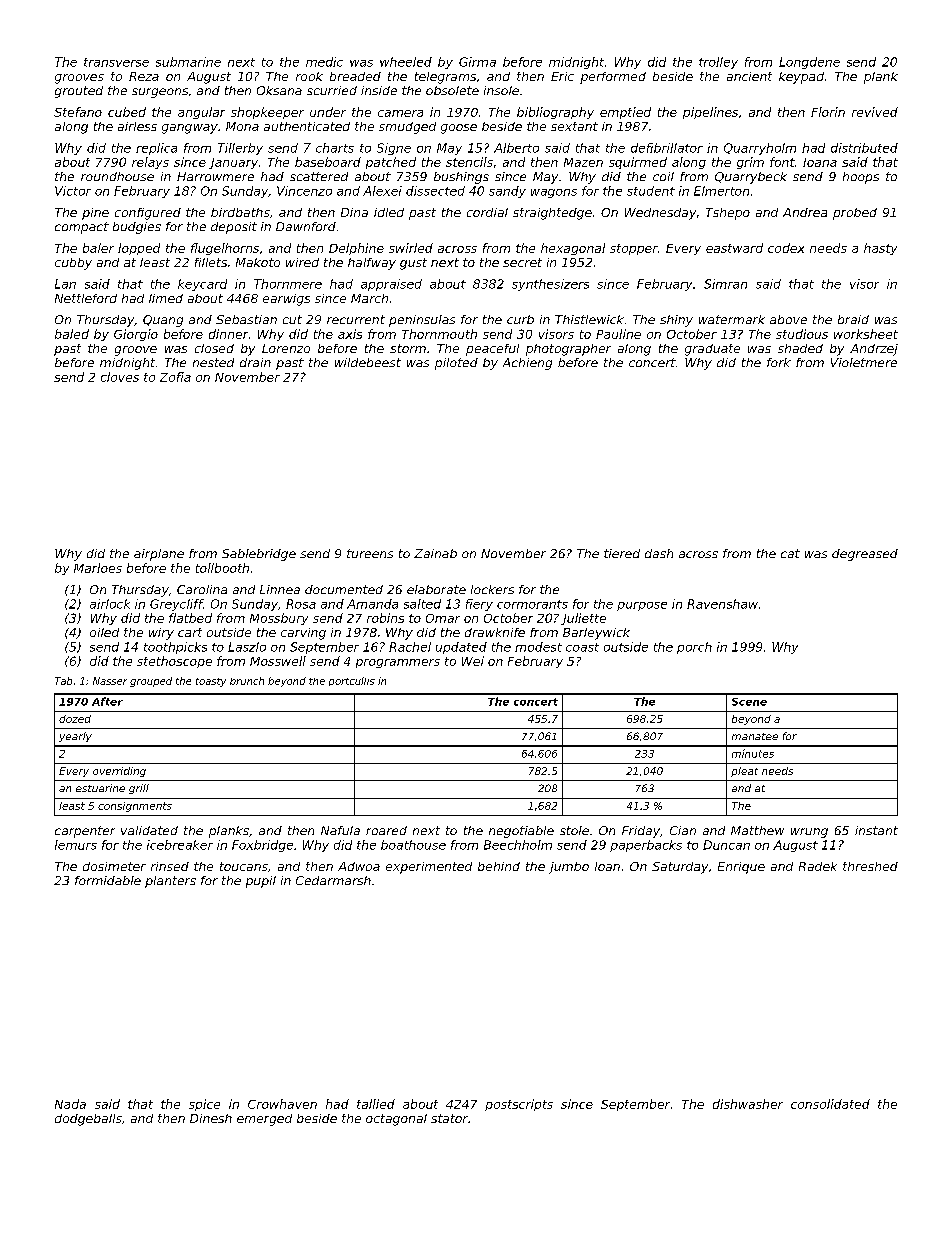 Image resolution: width=952 pixels, height=1233 pixels. I want to click on Zofia, so click(175, 377).
